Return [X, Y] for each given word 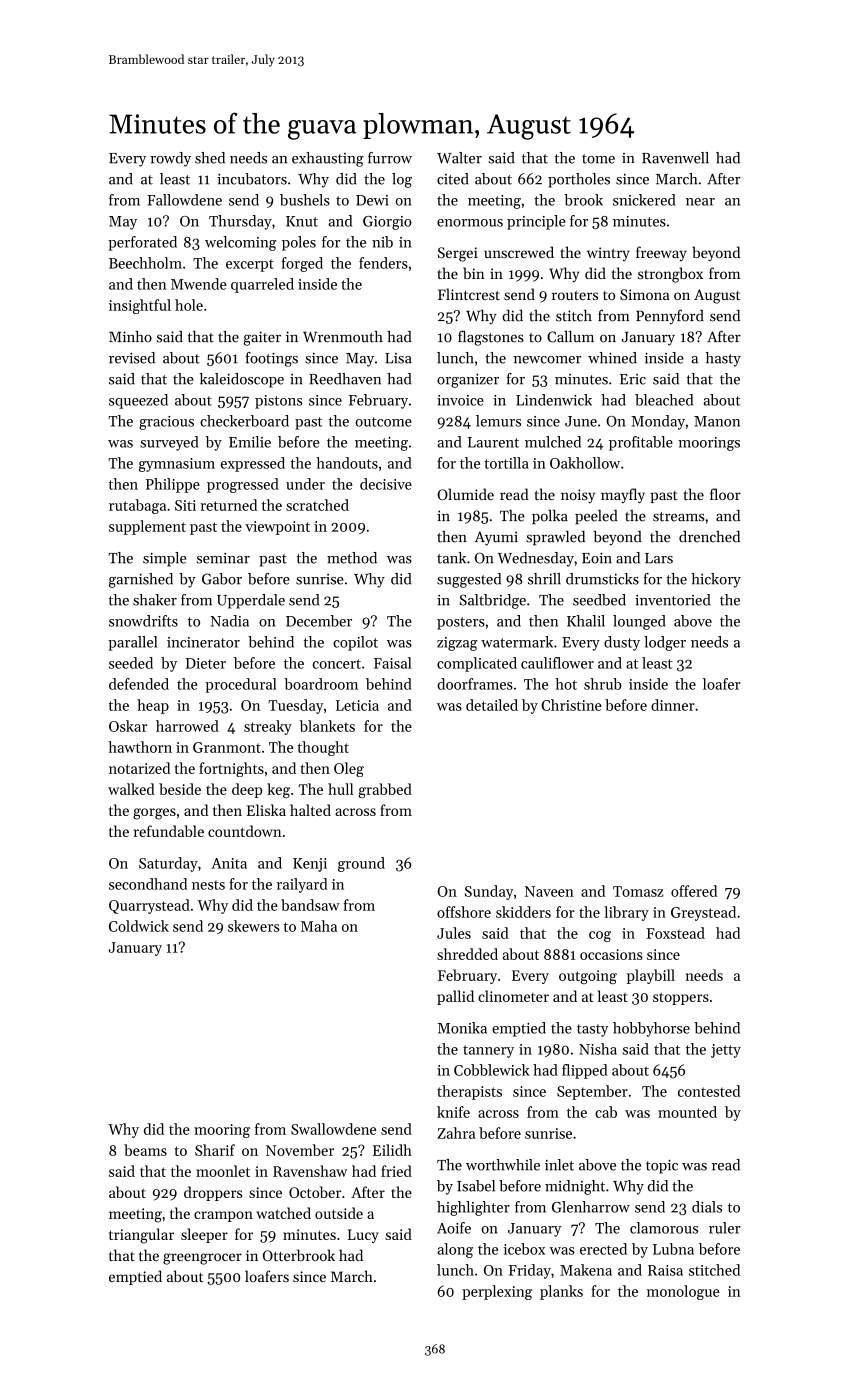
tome [598, 159]
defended [139, 684]
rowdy [170, 159]
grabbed [385, 790]
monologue [683, 1292]
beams [145, 1150]
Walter [459, 158]
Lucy [363, 1236]
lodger [665, 643]
